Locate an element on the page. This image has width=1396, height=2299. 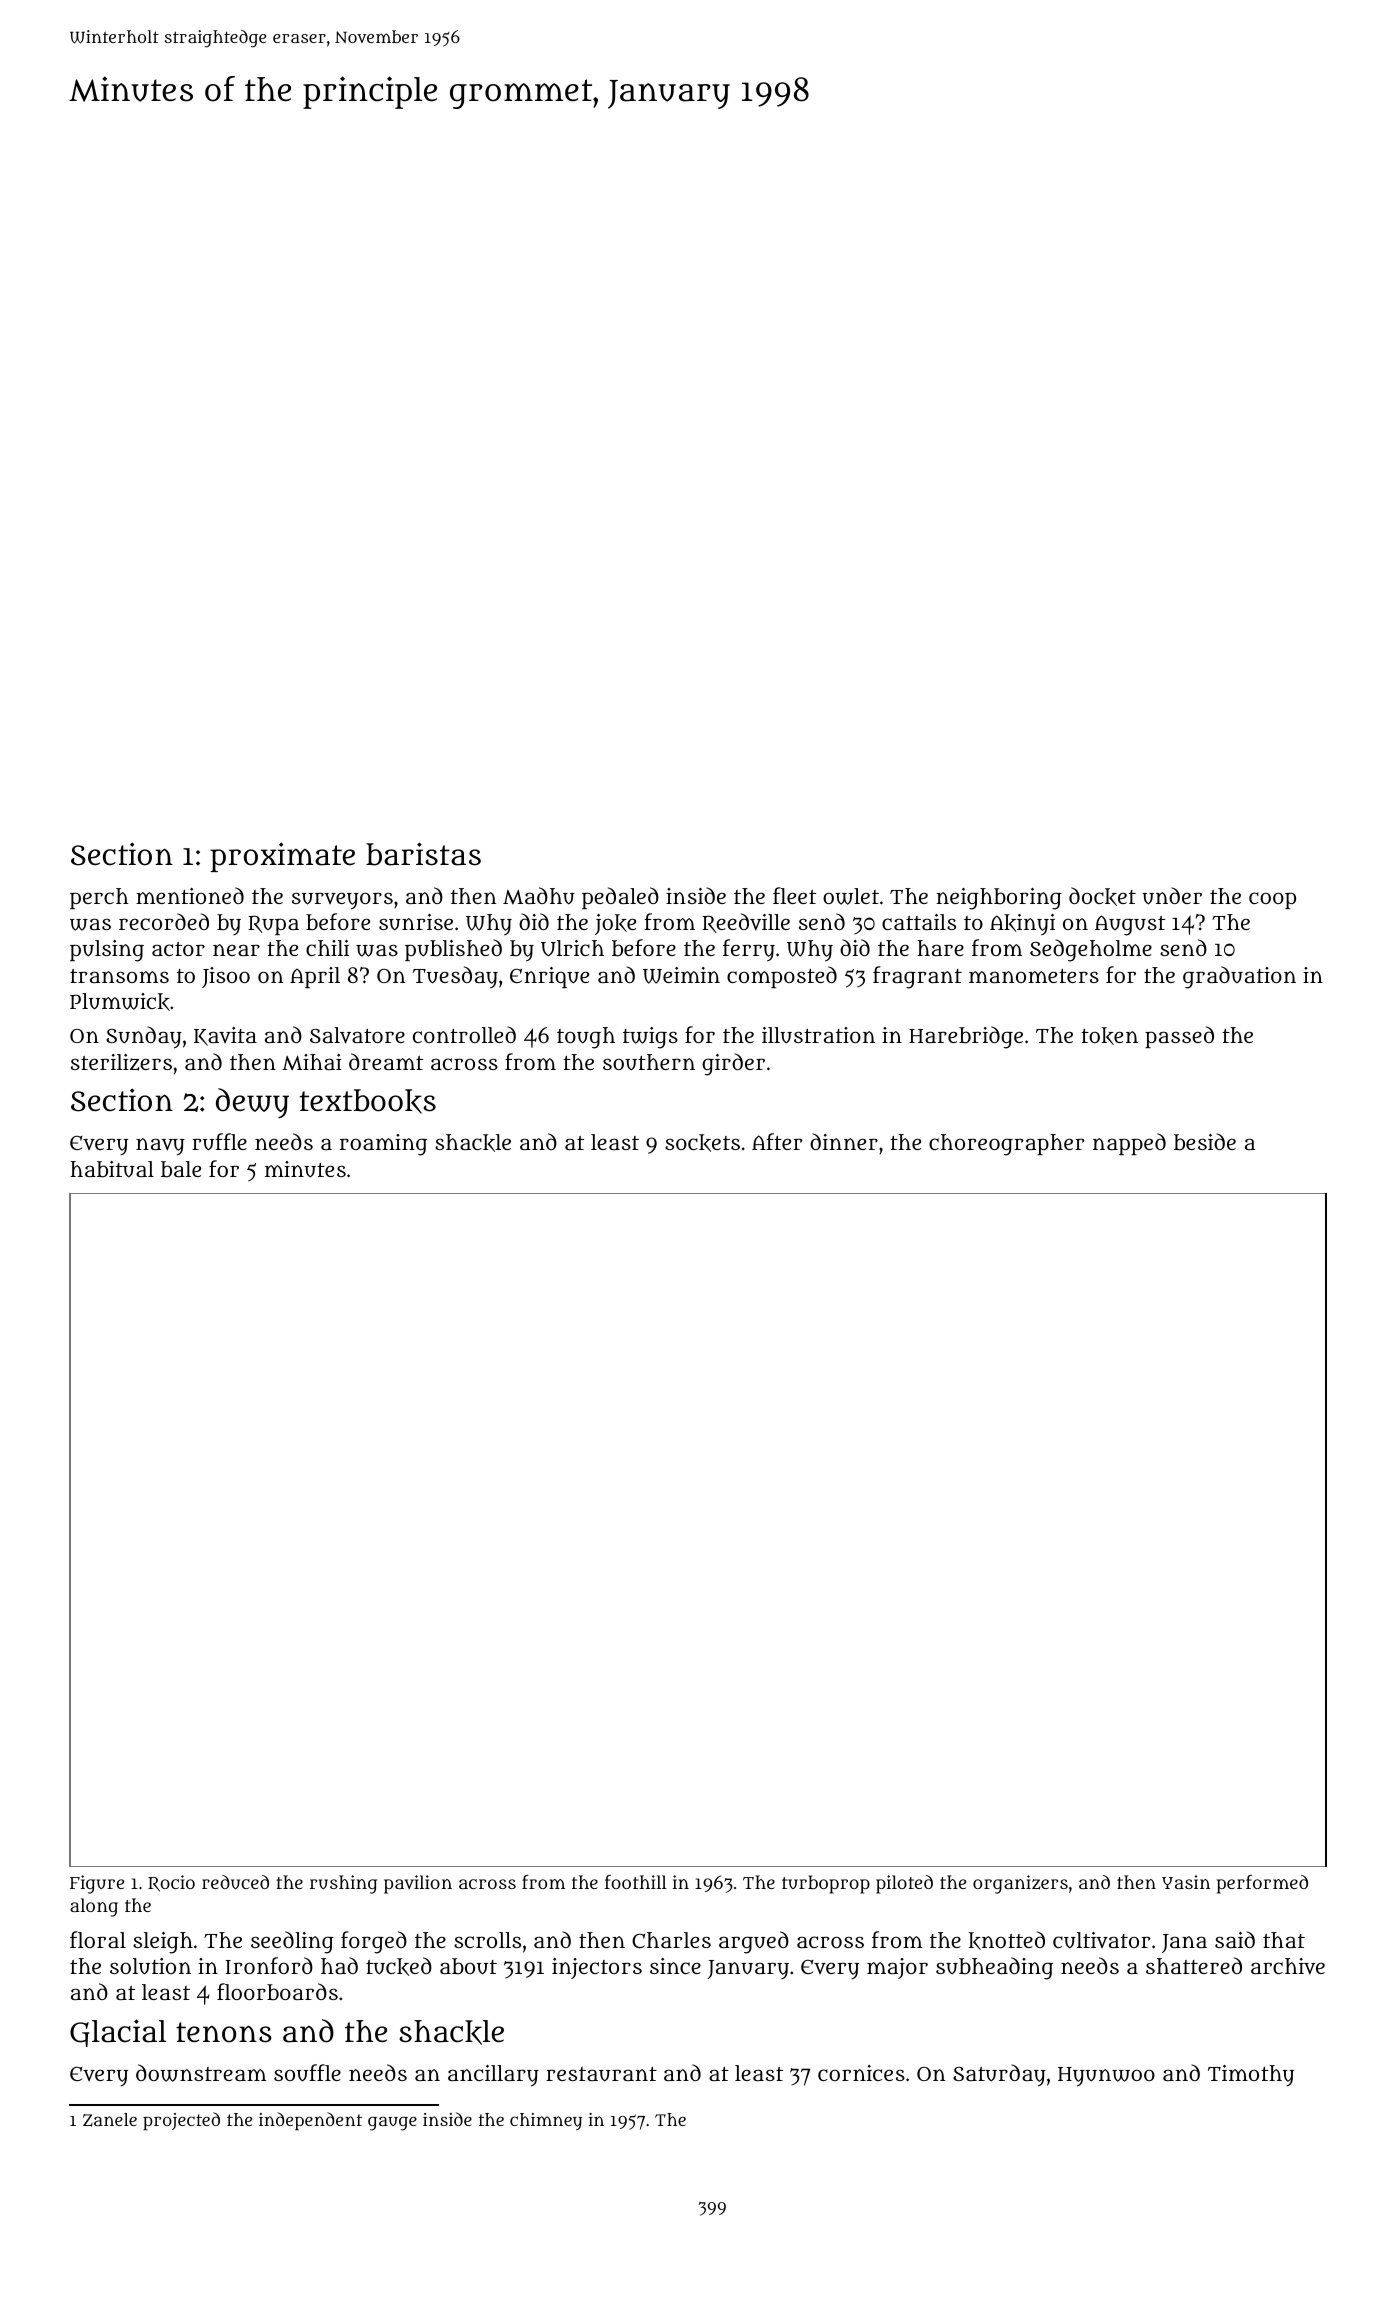
tenons is located at coordinates (224, 2032).
